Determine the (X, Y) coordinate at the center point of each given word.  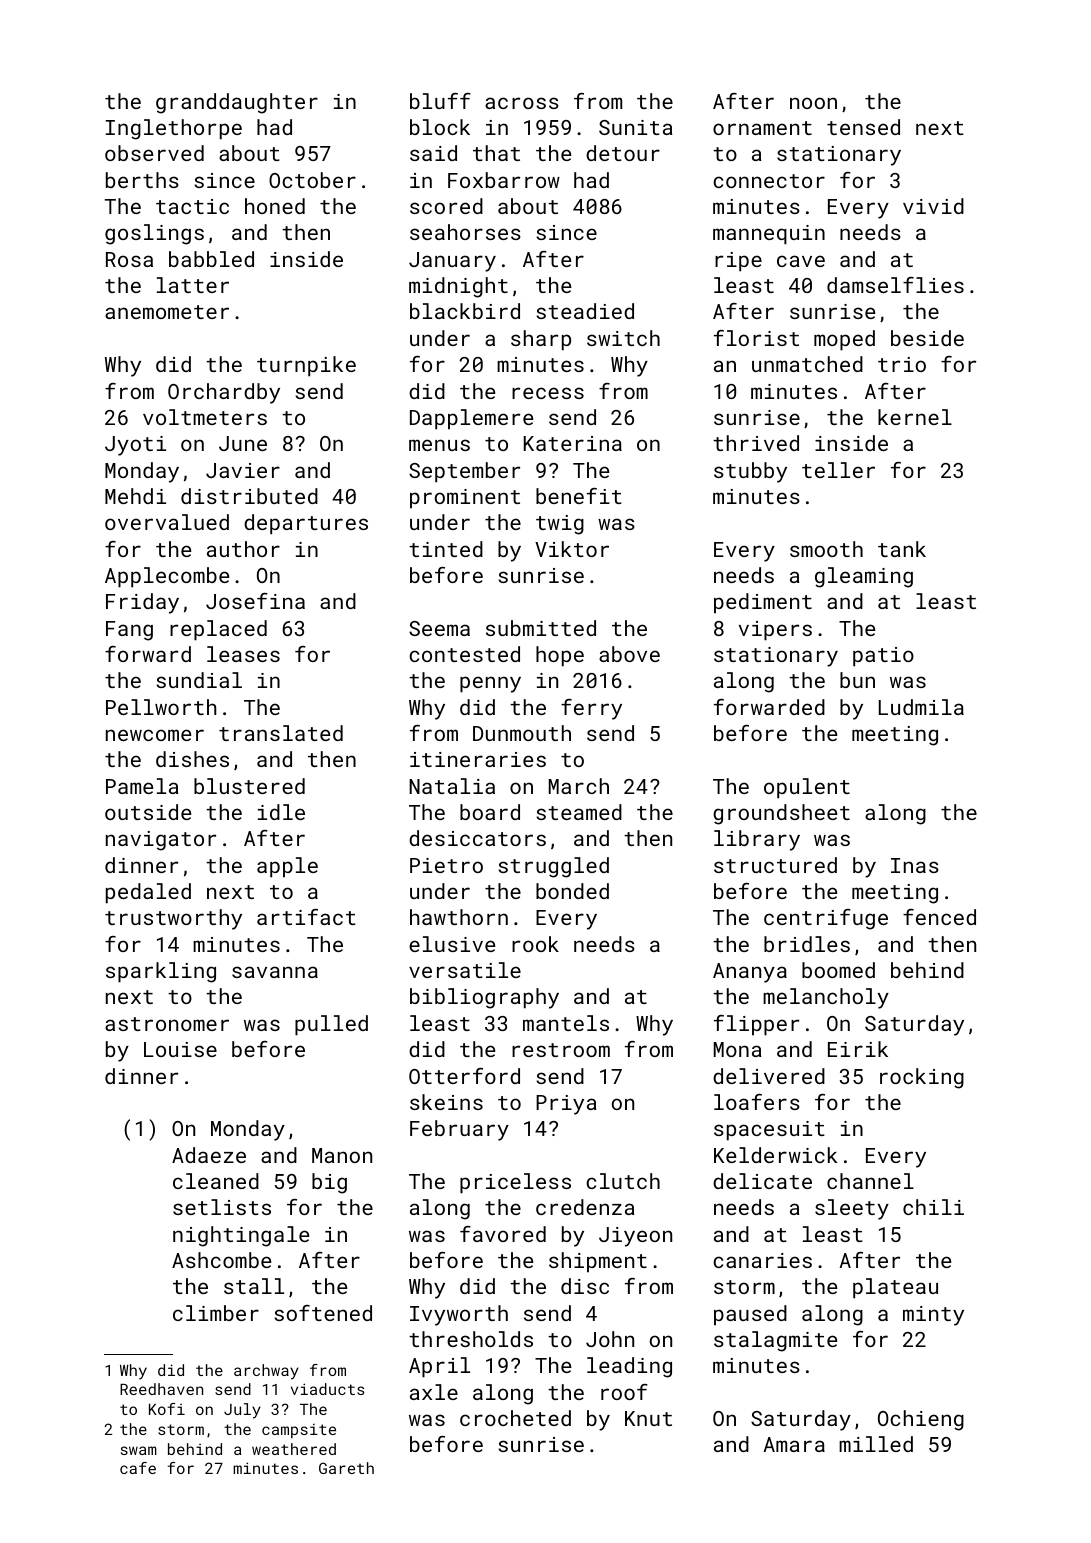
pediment (763, 603)
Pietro (446, 865)
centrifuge (826, 919)
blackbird (465, 311)
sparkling (161, 972)
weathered (294, 1449)
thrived (756, 443)
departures (306, 524)
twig (560, 525)
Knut (648, 1418)
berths (142, 180)
